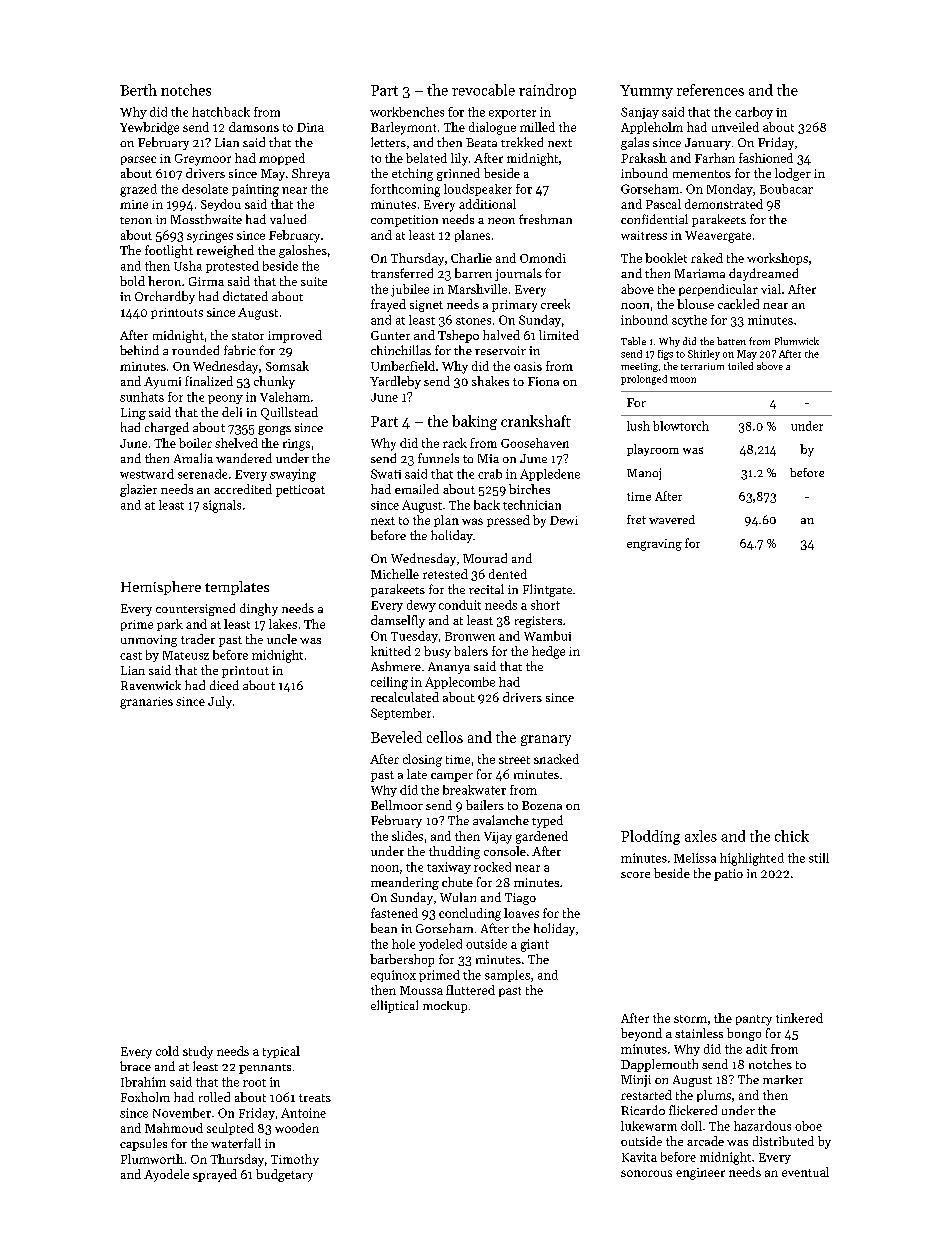 This image has width=952, height=1233. Describe the element at coordinates (281, 1052) in the image. I see `typical` at that location.
